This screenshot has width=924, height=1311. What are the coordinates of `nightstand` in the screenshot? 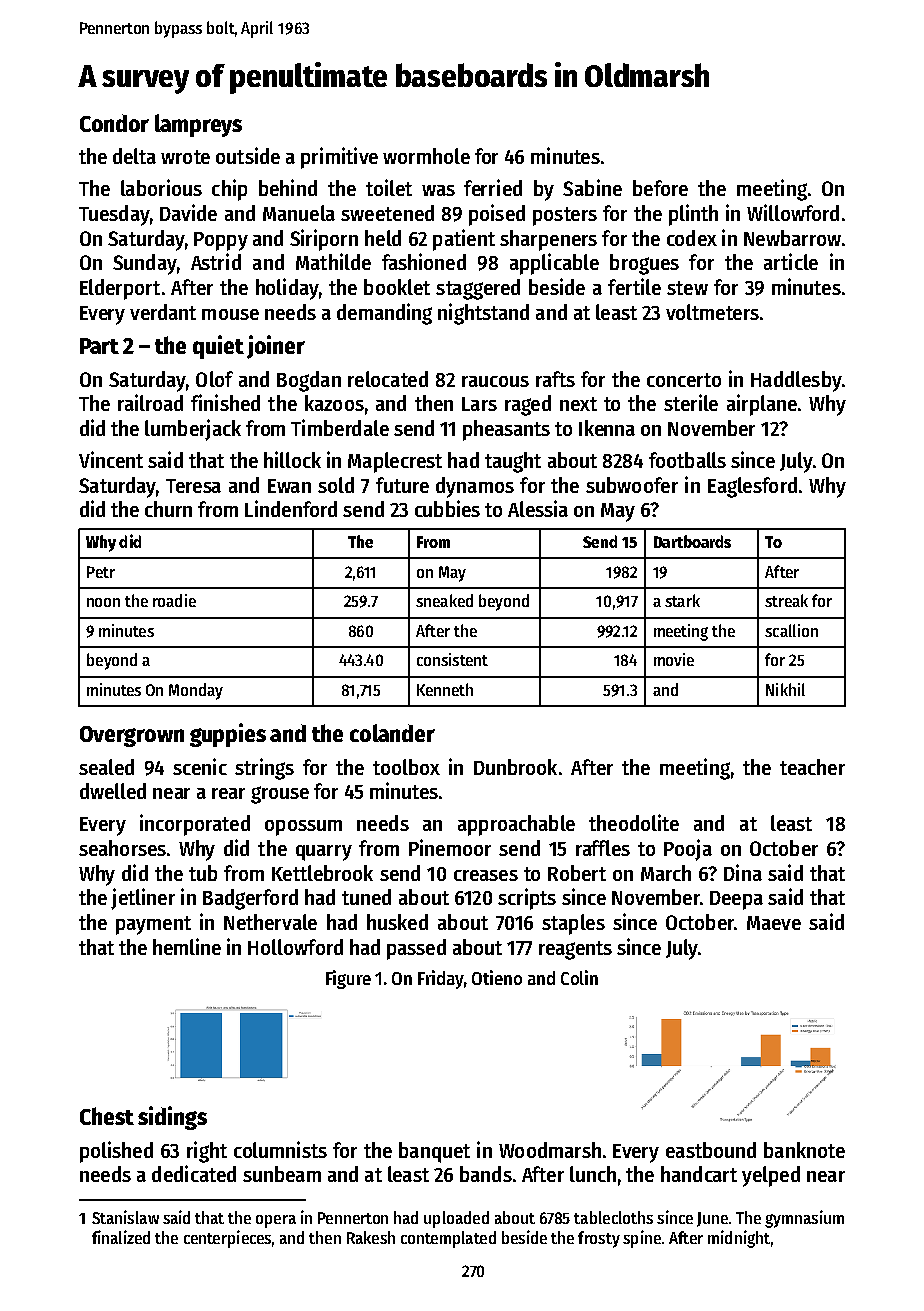 It's located at (483, 314).
